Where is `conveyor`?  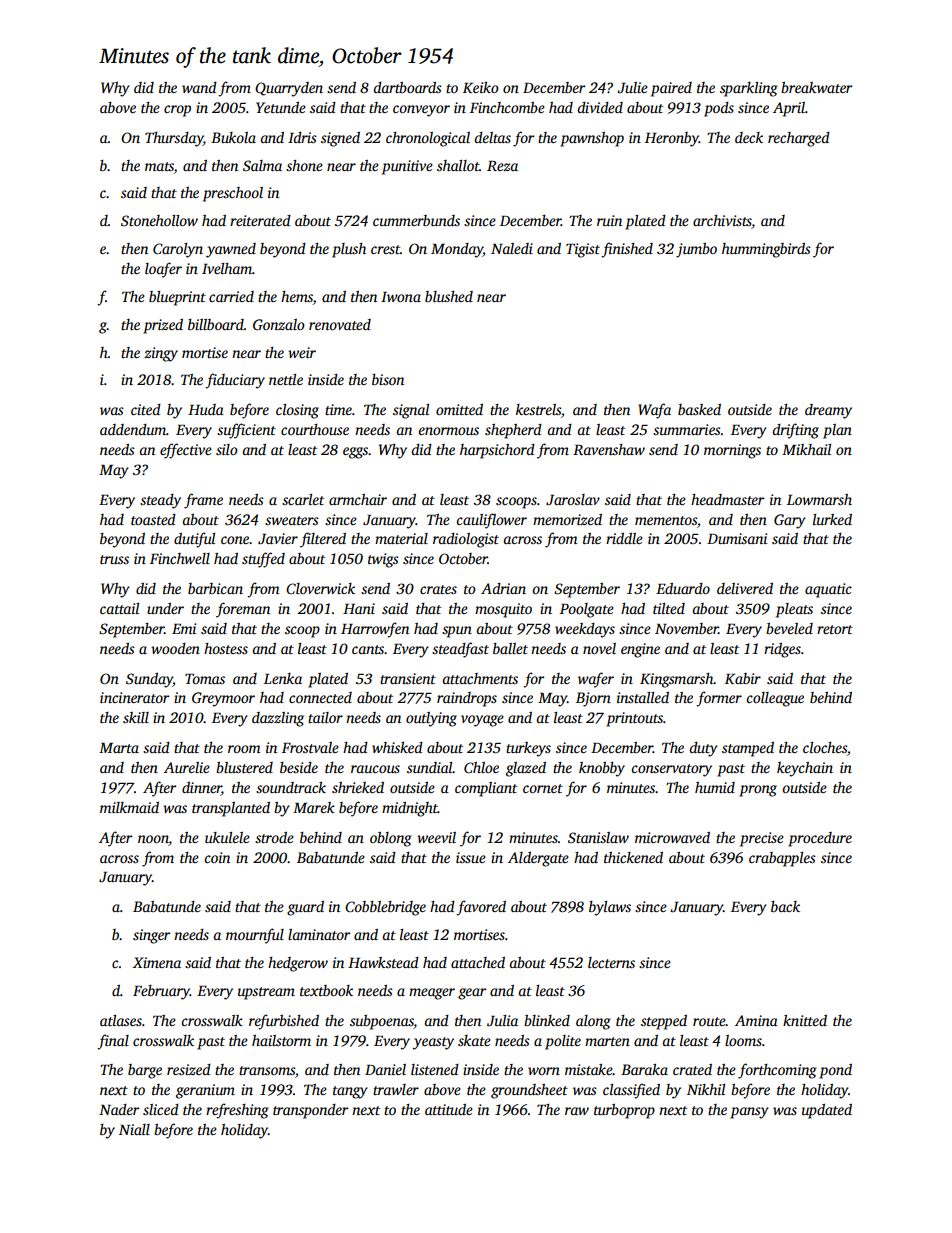 conveyor is located at coordinates (421, 111).
